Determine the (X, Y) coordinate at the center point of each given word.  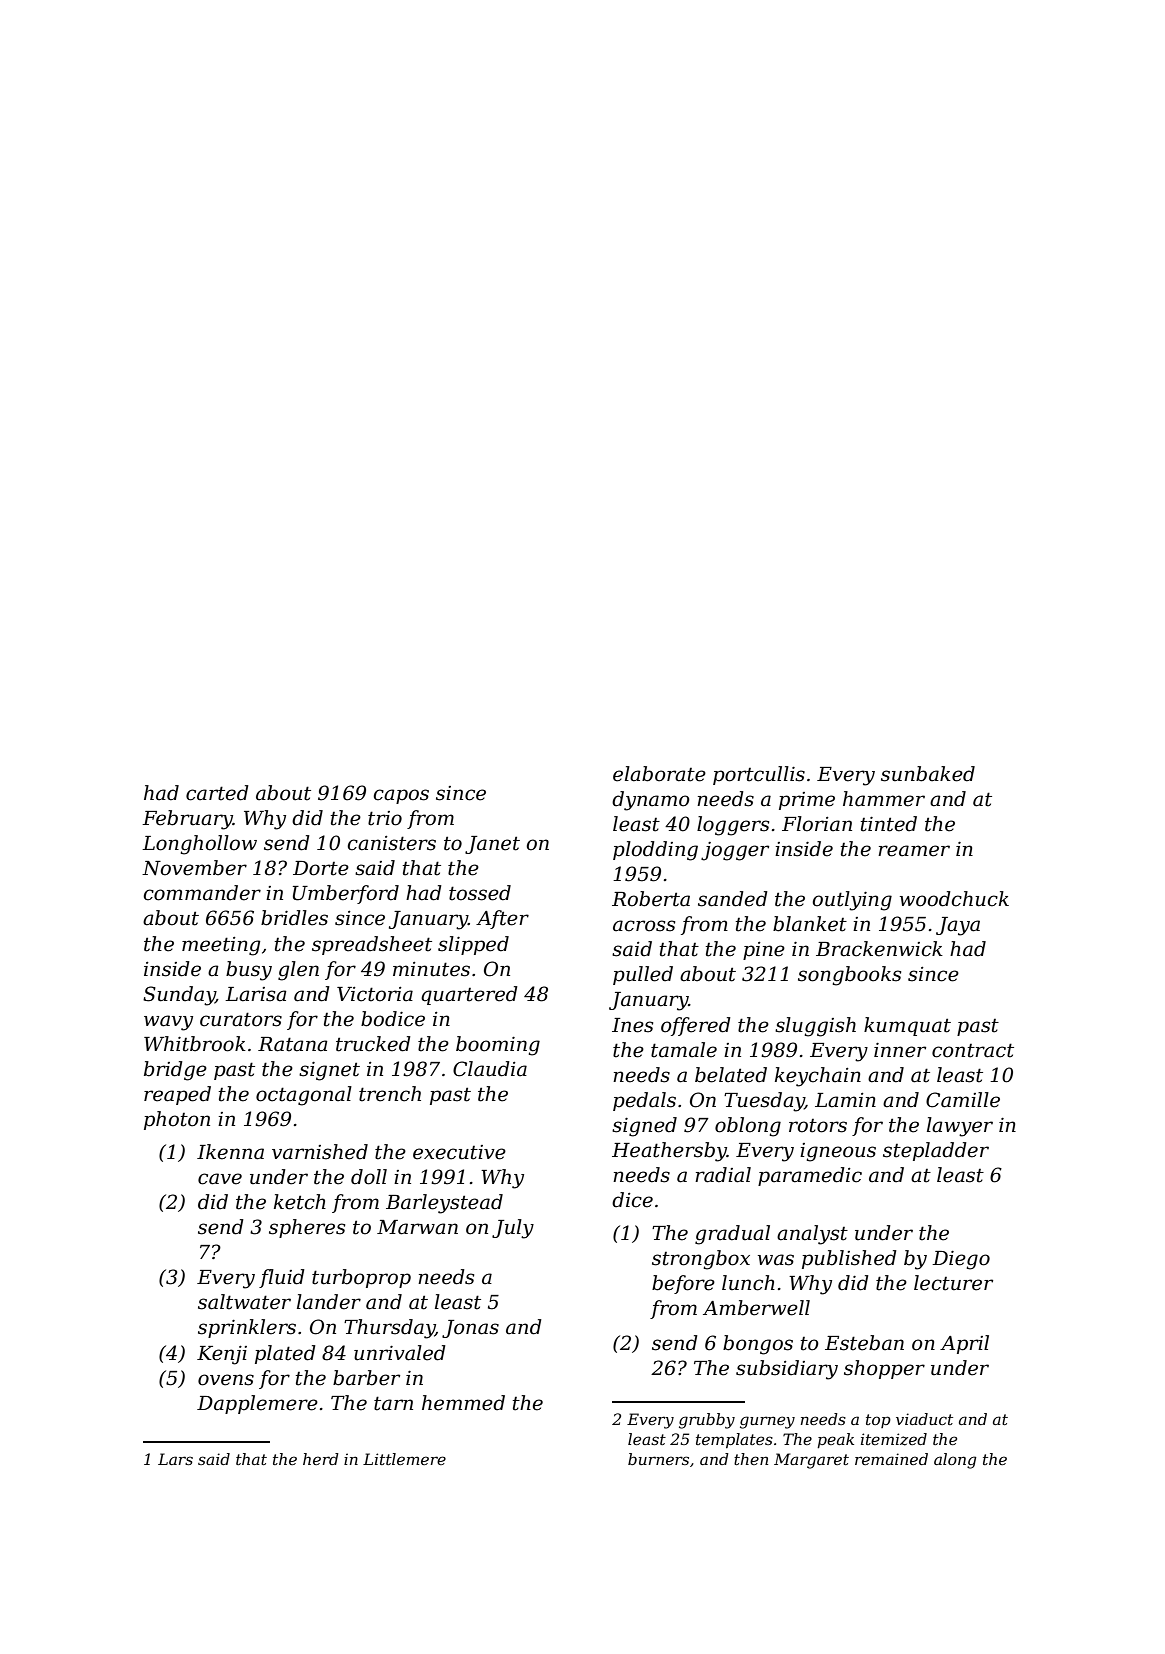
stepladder (936, 1151)
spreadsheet (372, 945)
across (644, 926)
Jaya (958, 926)
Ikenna (230, 1152)
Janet (492, 845)
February (187, 820)
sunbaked (928, 774)
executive (459, 1152)
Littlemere (404, 1459)
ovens (226, 1380)
